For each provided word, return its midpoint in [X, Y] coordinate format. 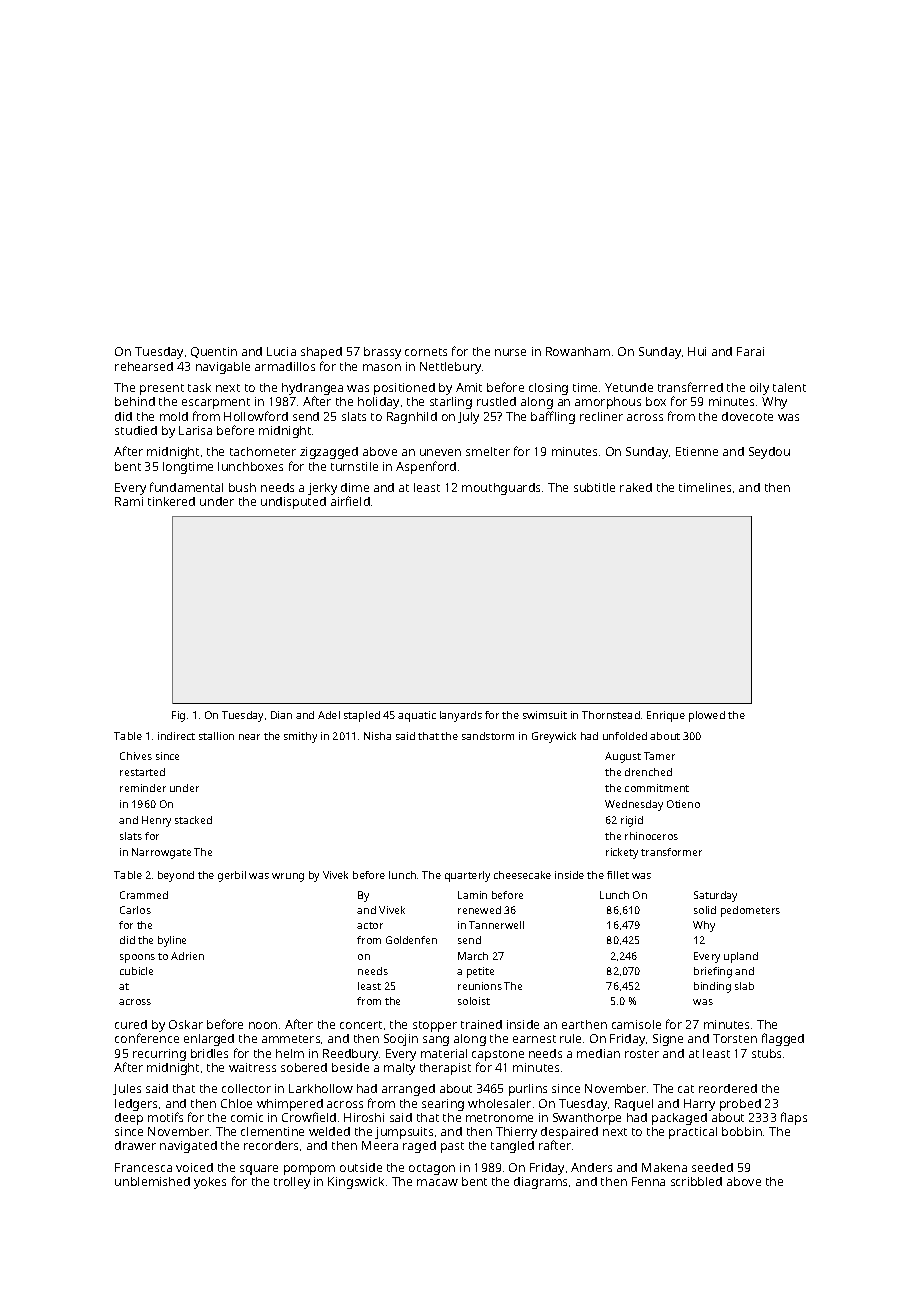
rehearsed [144, 366]
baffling [553, 417]
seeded [712, 1167]
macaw [437, 1182]
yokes [210, 1183]
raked [636, 487]
